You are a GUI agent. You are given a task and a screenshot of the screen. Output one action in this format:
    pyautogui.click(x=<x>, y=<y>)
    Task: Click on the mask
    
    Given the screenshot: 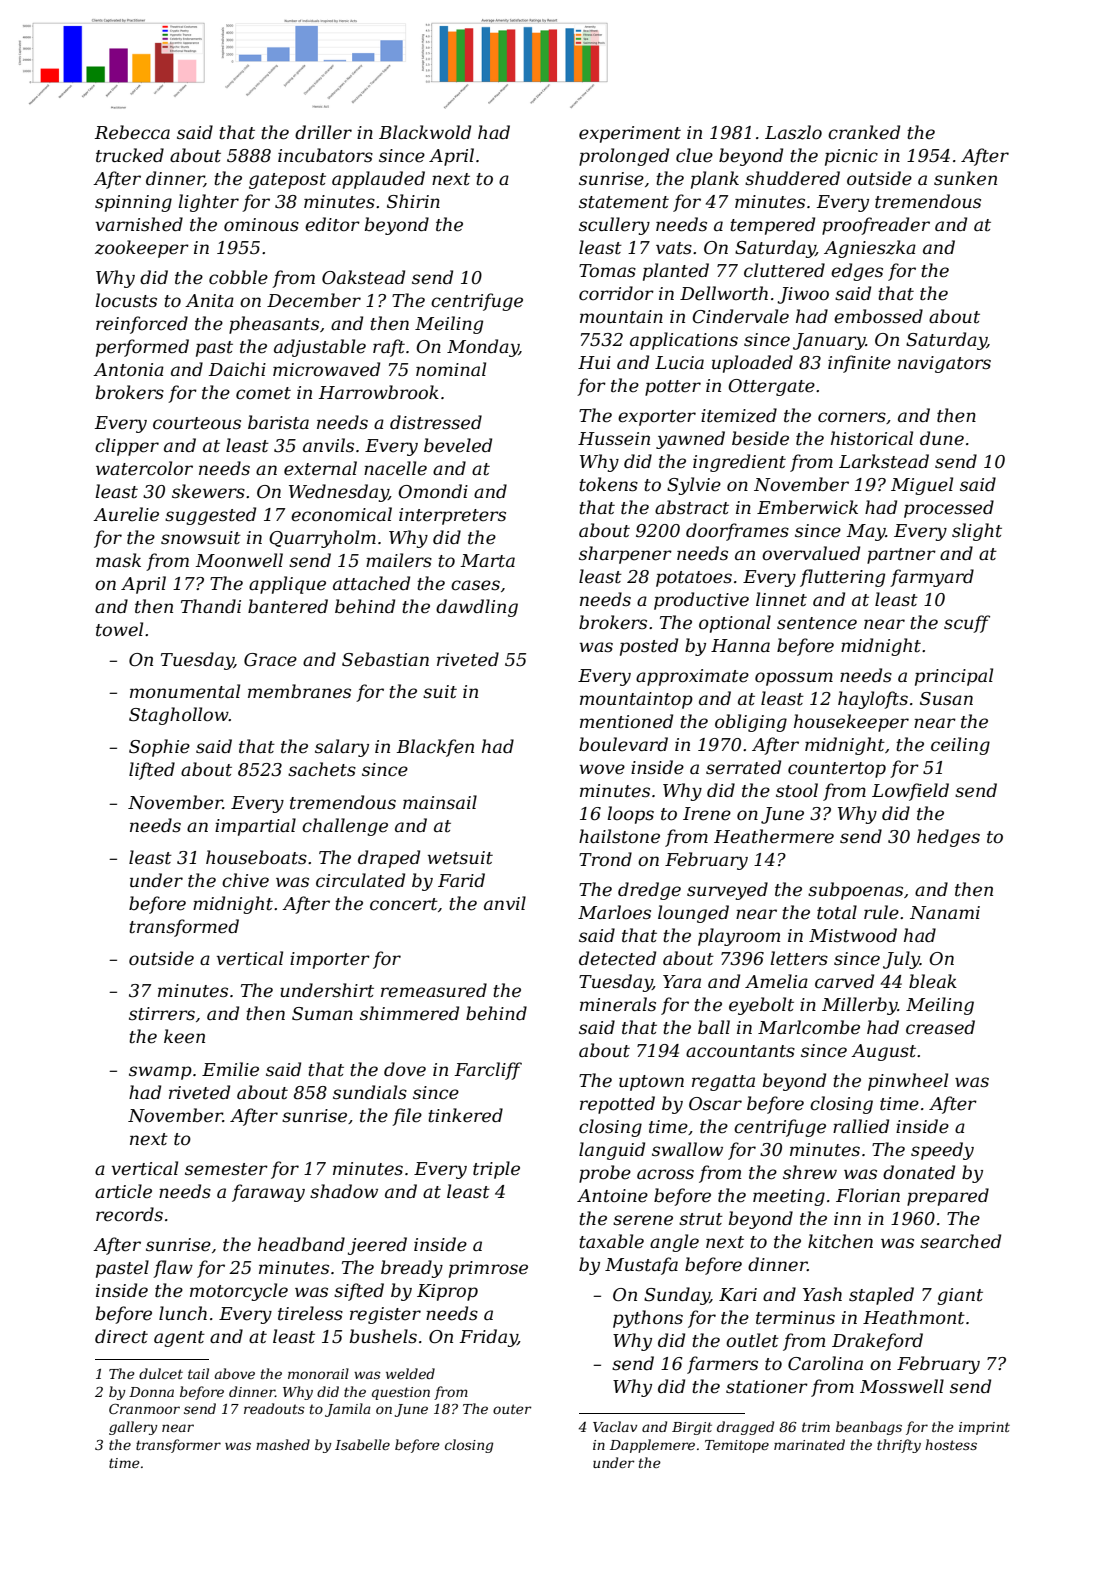 What is the action you would take?
    pyautogui.click(x=118, y=560)
